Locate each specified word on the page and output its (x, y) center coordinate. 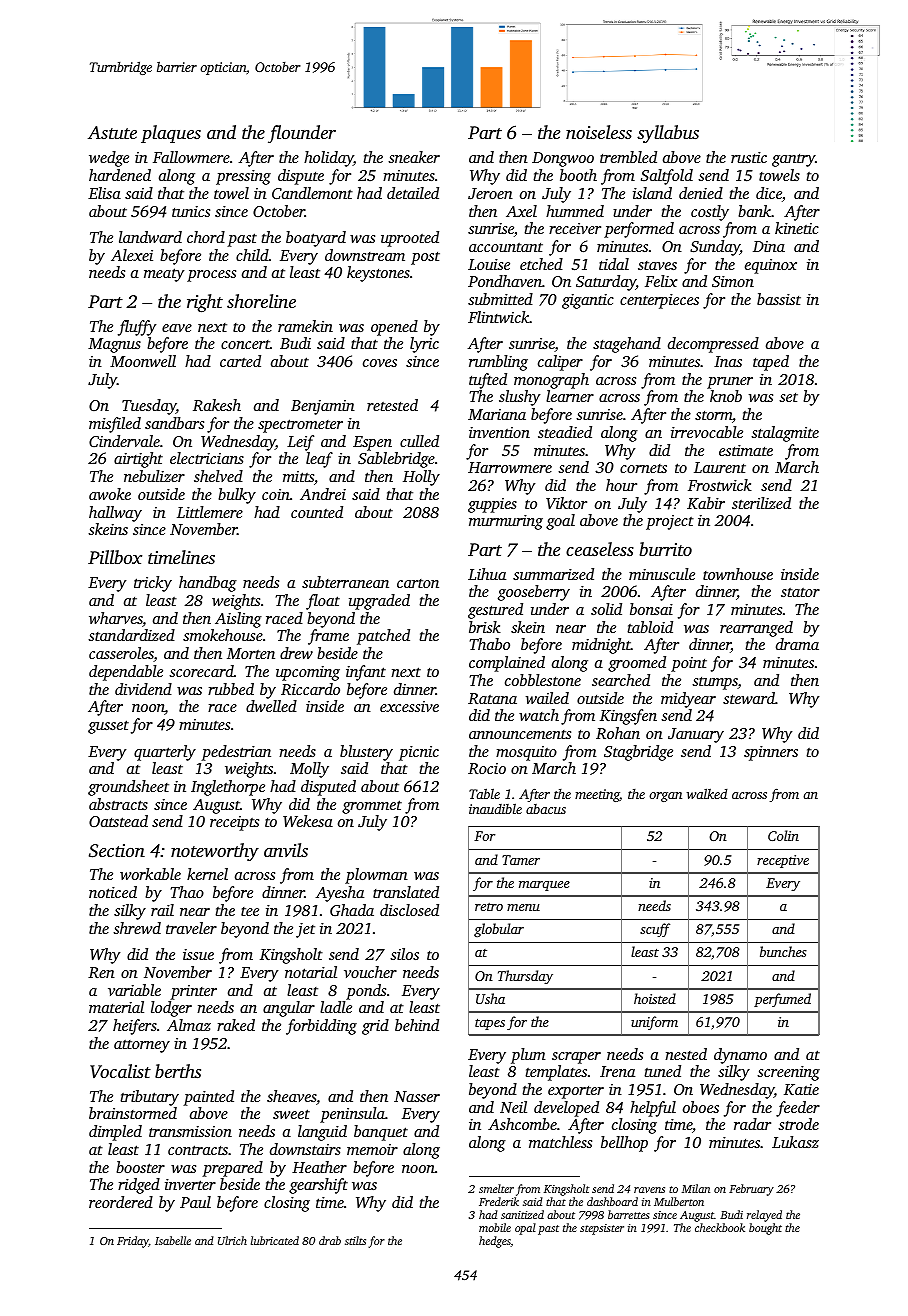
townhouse (738, 574)
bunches (783, 951)
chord (206, 237)
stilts (355, 1240)
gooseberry (534, 593)
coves (380, 363)
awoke (110, 494)
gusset (108, 727)
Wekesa (308, 821)
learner (570, 396)
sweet (291, 1114)
